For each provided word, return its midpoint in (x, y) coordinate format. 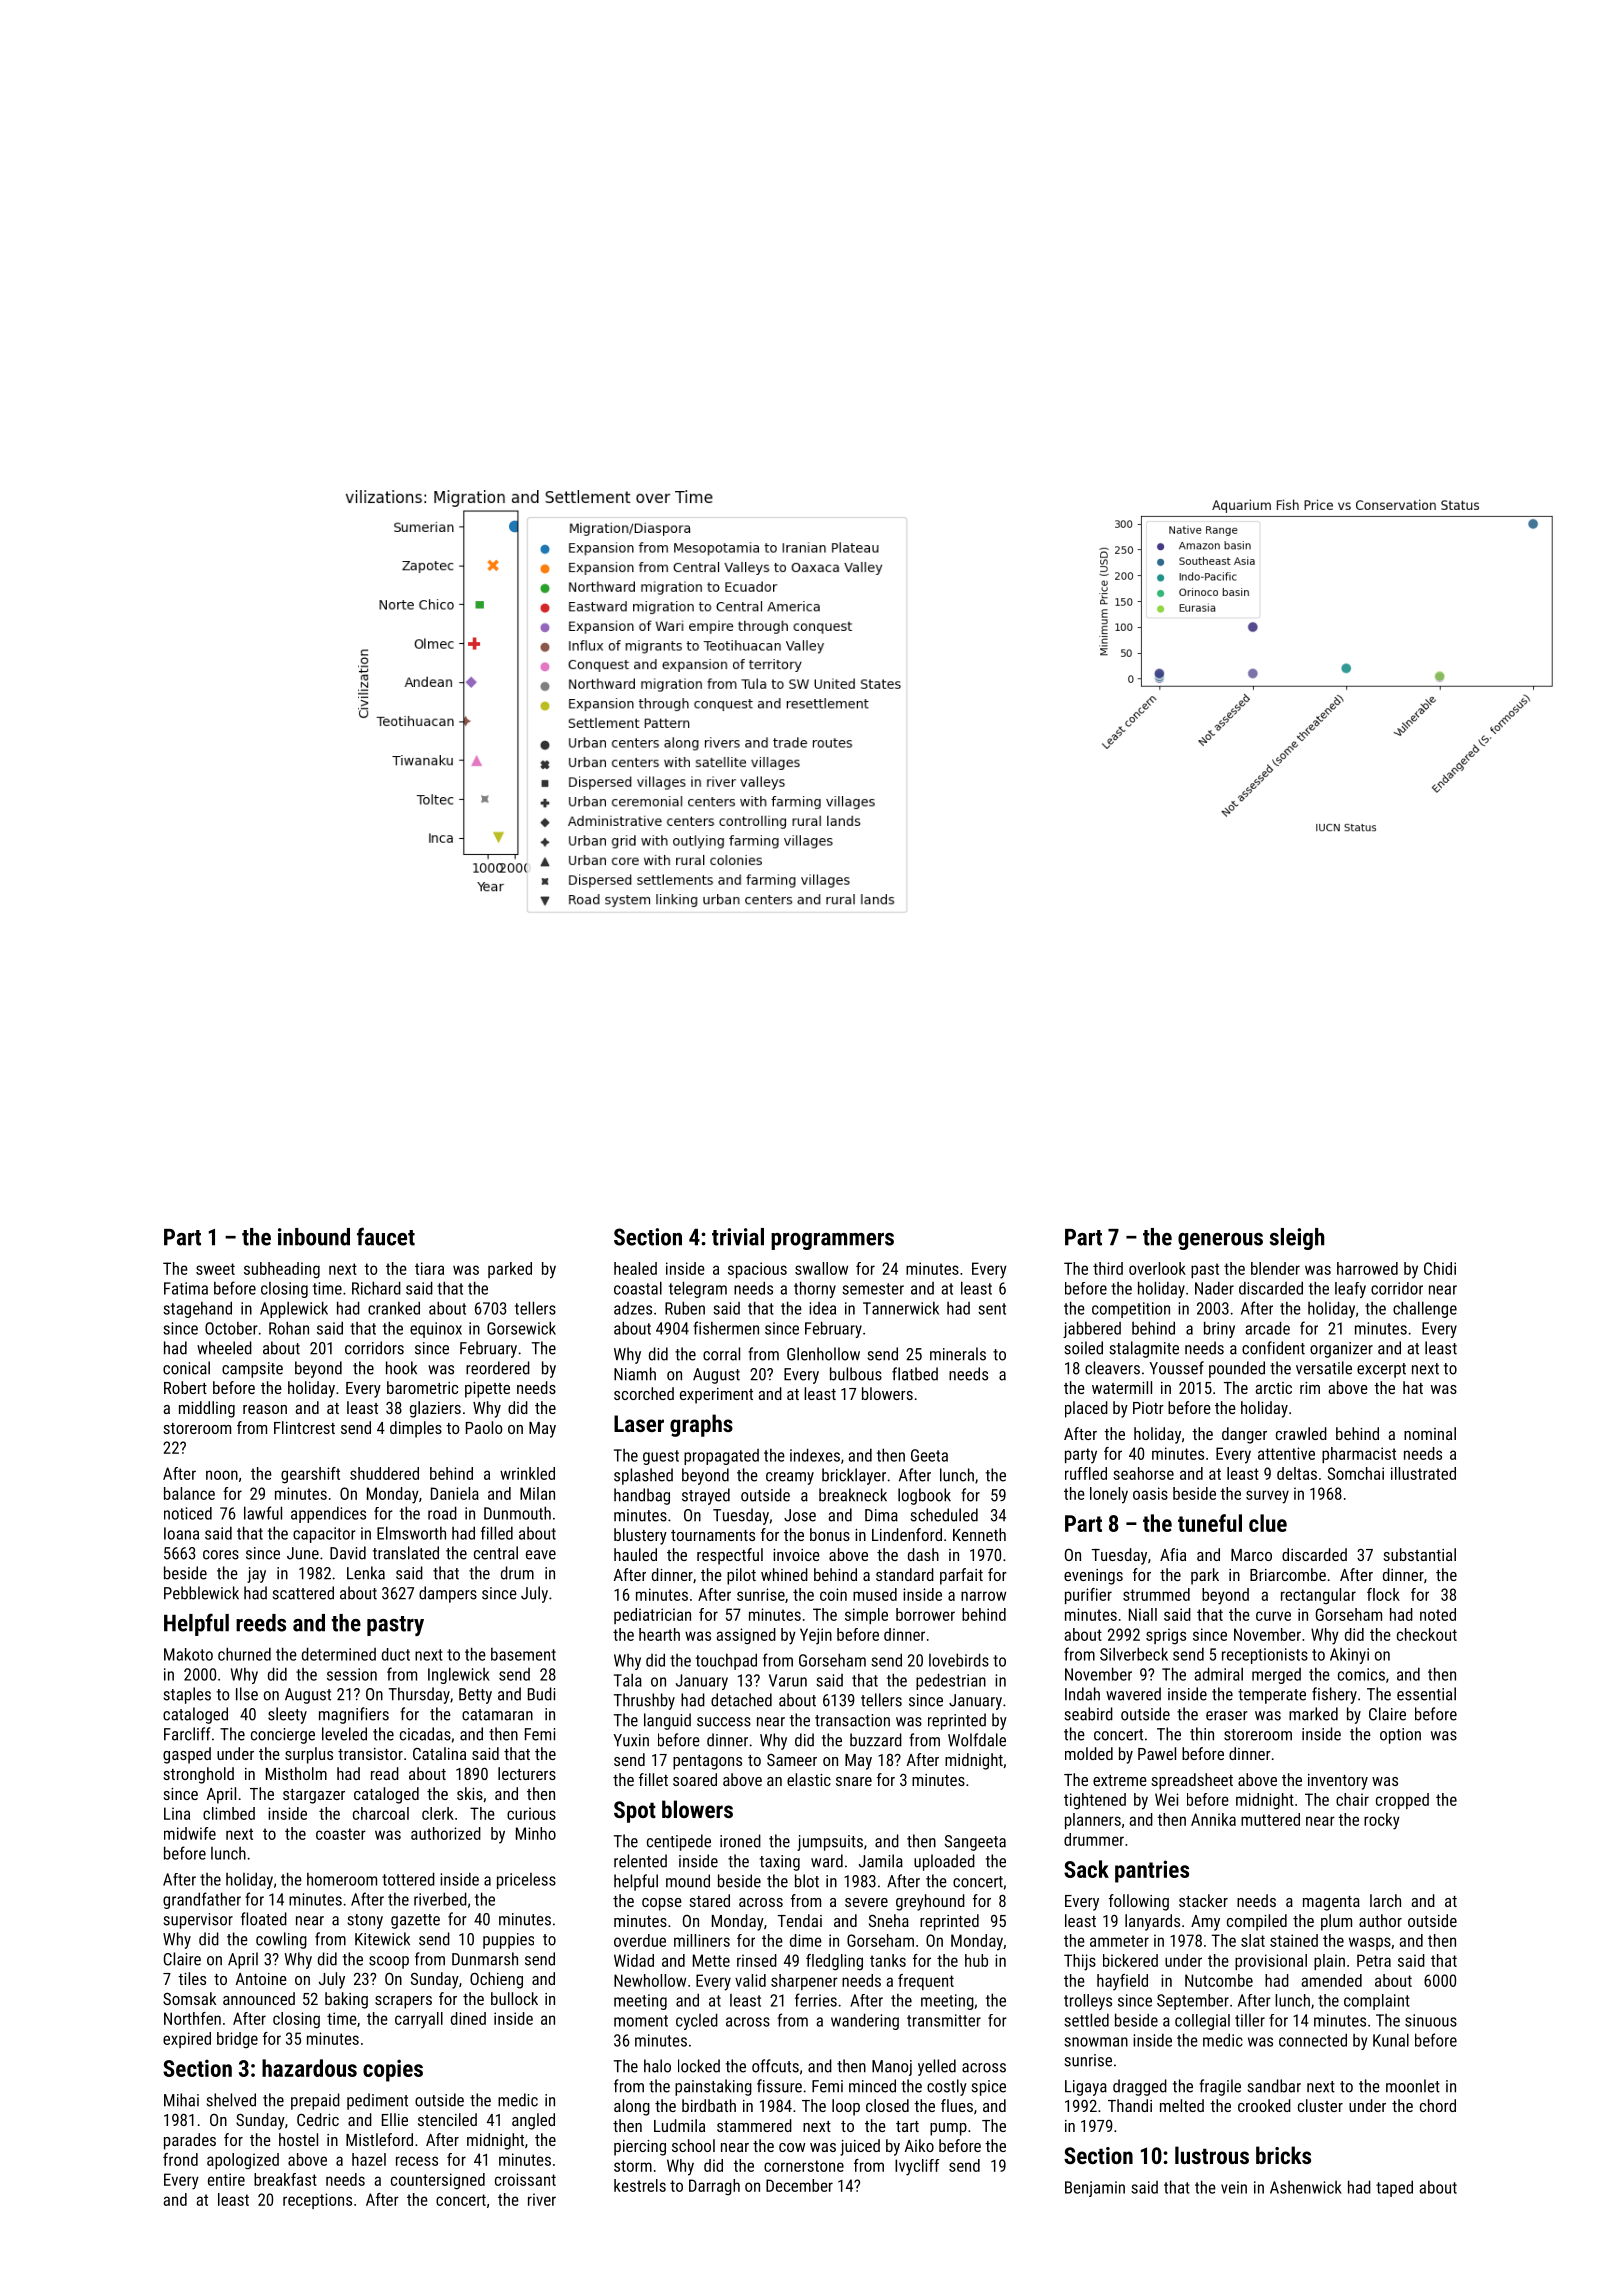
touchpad (726, 1661)
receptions (317, 2201)
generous (1220, 1241)
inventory (1338, 1782)
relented (640, 1861)
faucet (386, 1236)
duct (396, 1654)
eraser (1227, 1716)
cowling (281, 1940)
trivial (738, 1237)
